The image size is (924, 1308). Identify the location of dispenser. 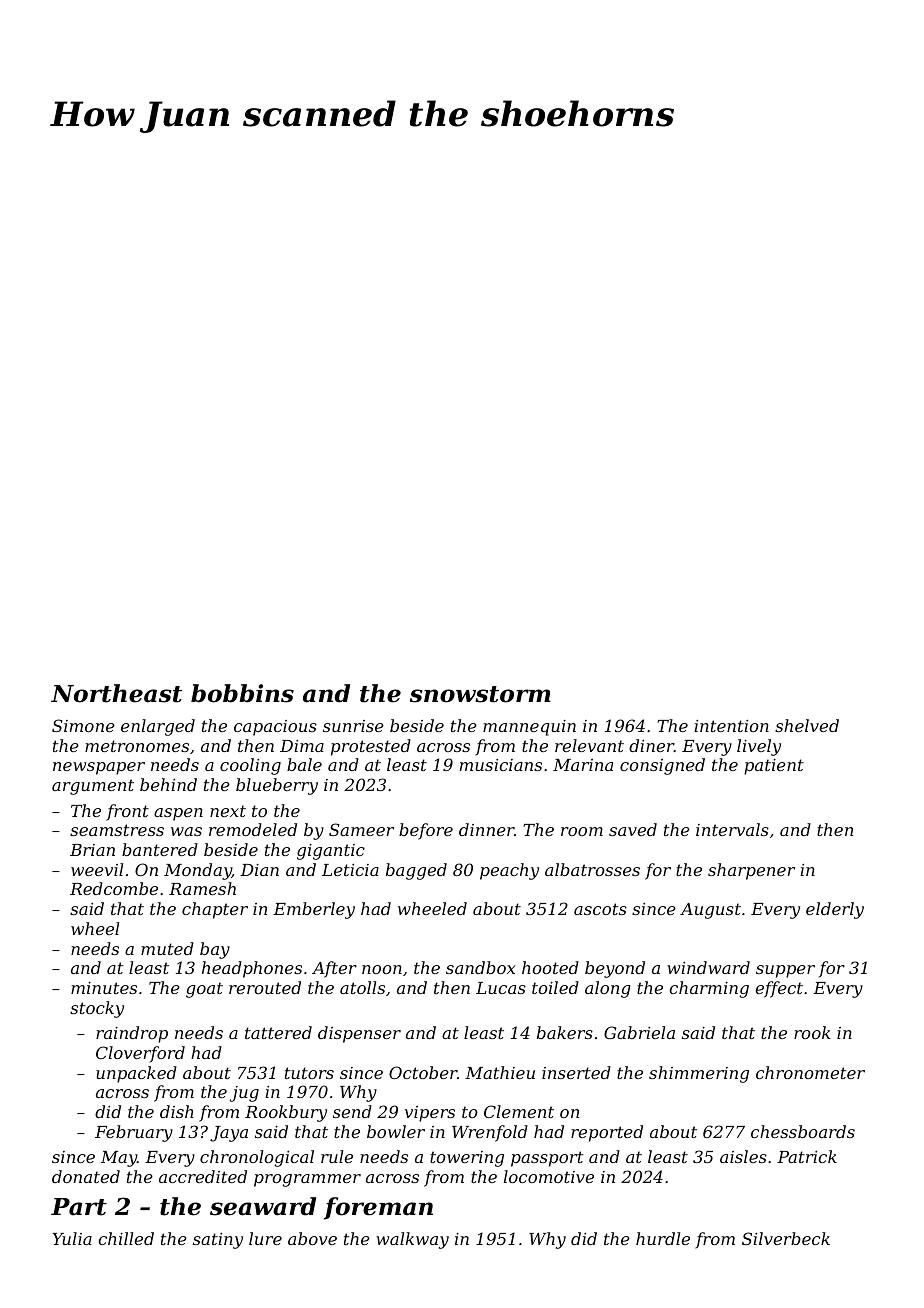
(359, 1034).
